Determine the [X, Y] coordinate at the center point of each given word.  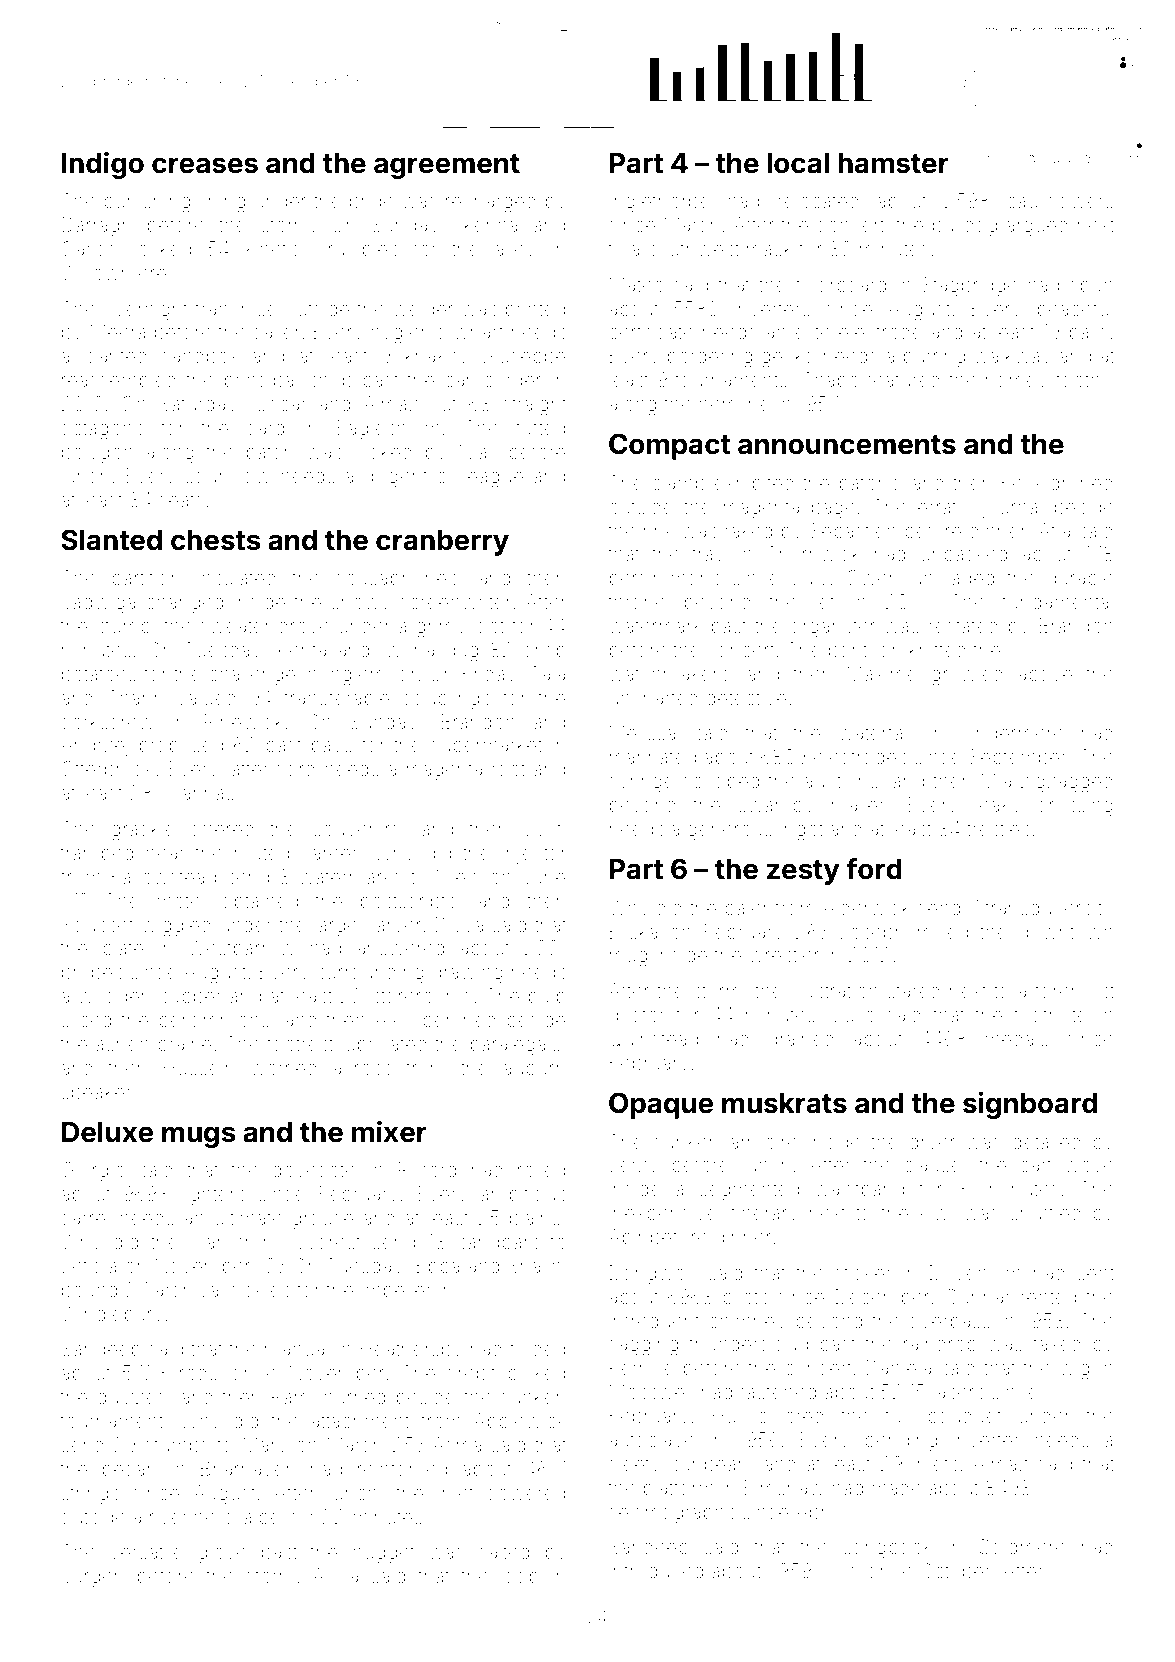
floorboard [840, 284]
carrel [85, 1217]
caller [276, 332]
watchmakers [668, 674]
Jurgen [92, 1578]
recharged [491, 203]
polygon [97, 454]
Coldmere [1021, 1546]
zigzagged [1067, 783]
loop [520, 1578]
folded [537, 1348]
